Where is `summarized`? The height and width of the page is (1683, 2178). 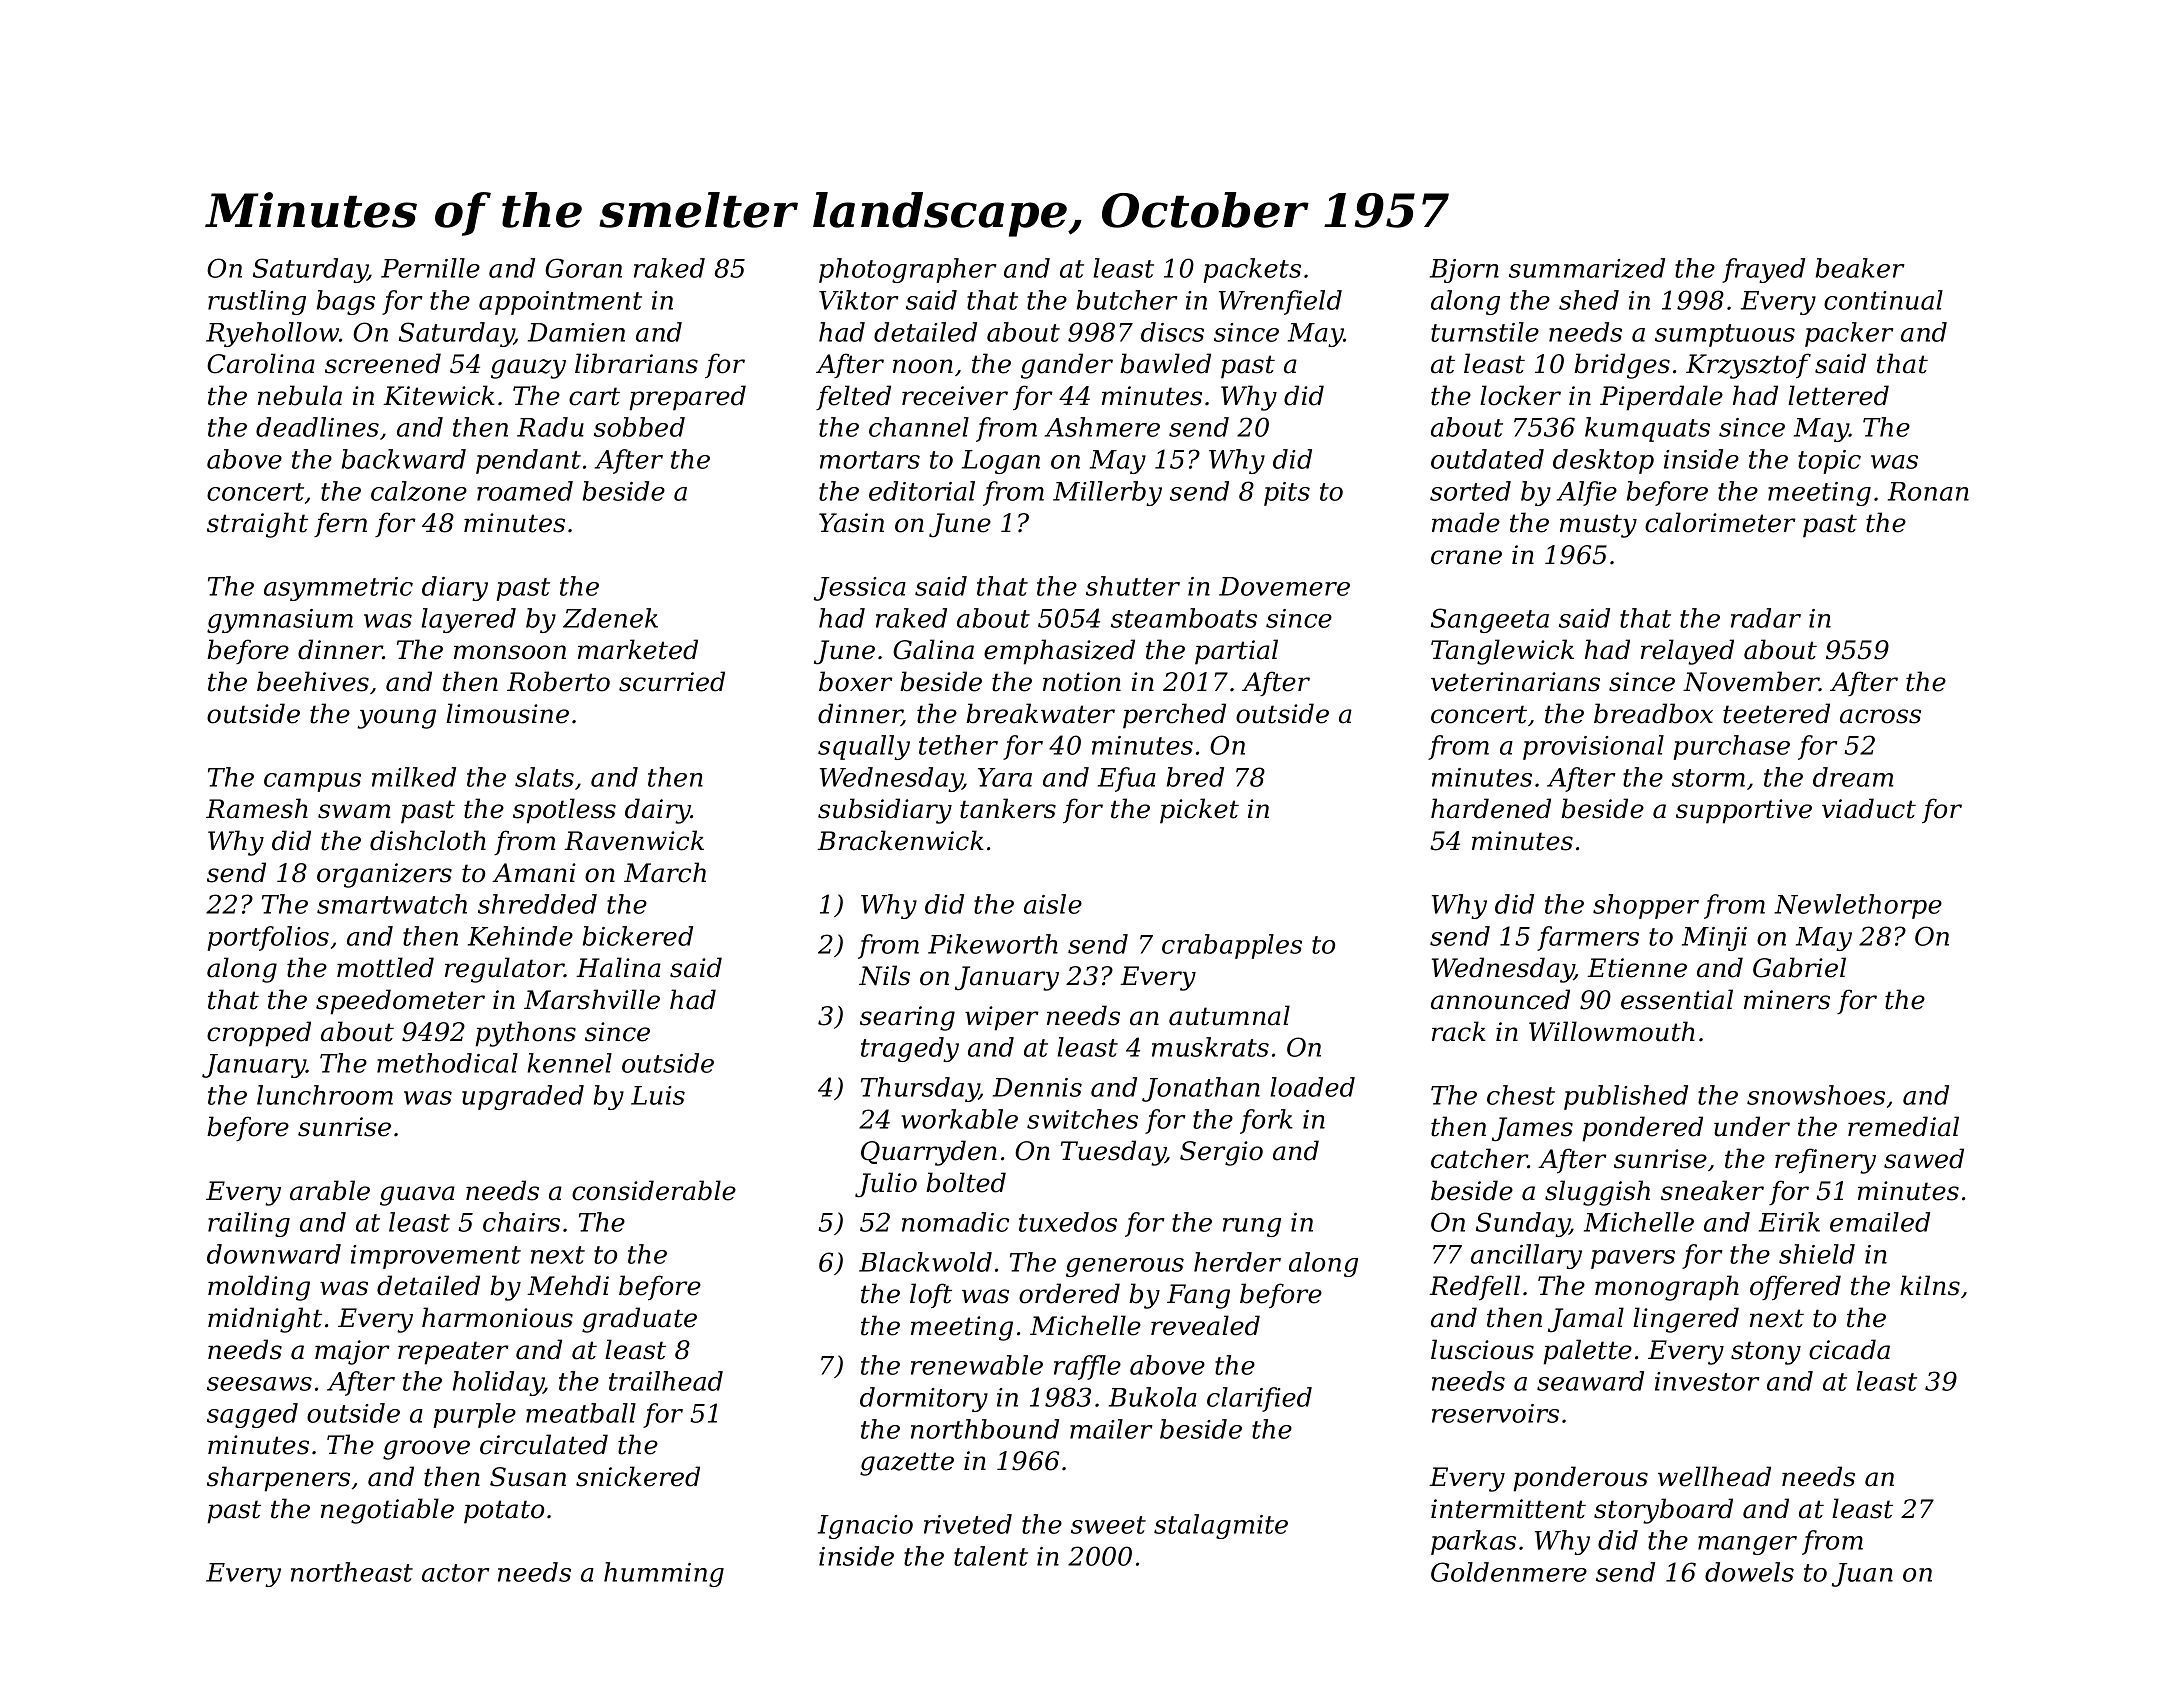 summarized is located at coordinates (1587, 268).
